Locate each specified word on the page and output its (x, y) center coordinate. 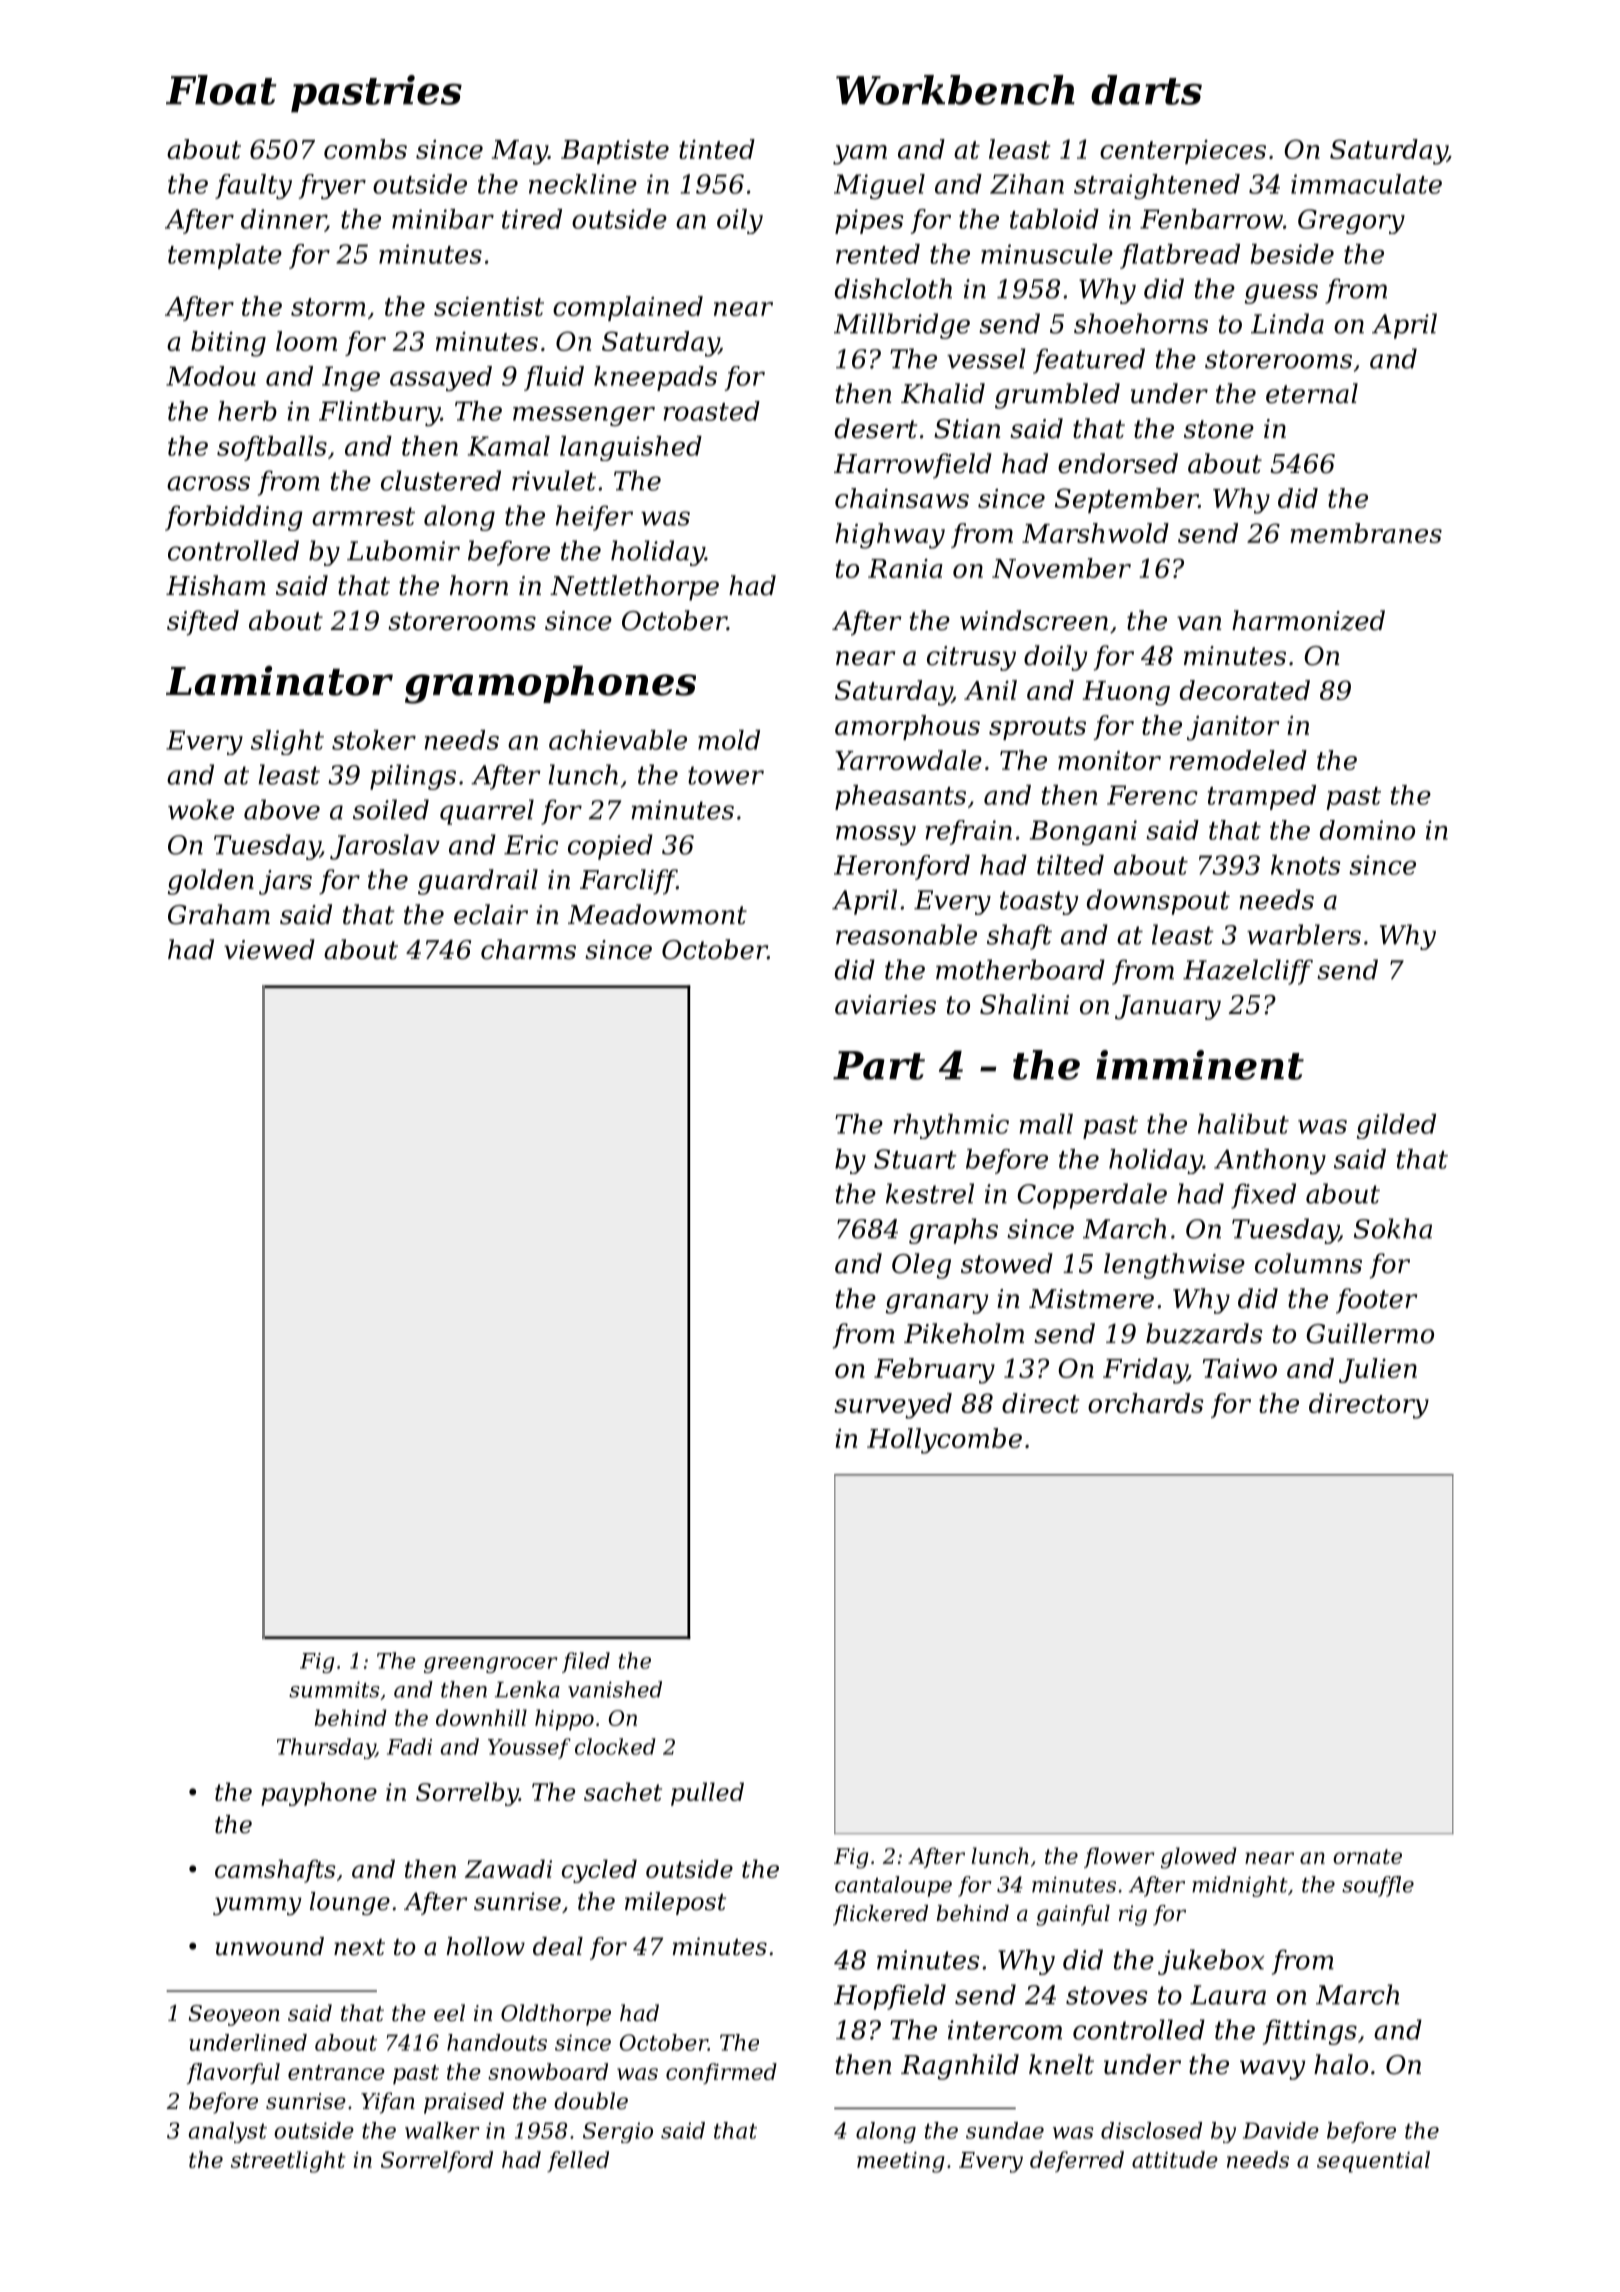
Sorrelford (437, 2161)
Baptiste (615, 152)
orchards (1146, 1403)
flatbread (1180, 256)
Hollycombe (944, 1441)
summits (334, 1689)
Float (221, 90)
